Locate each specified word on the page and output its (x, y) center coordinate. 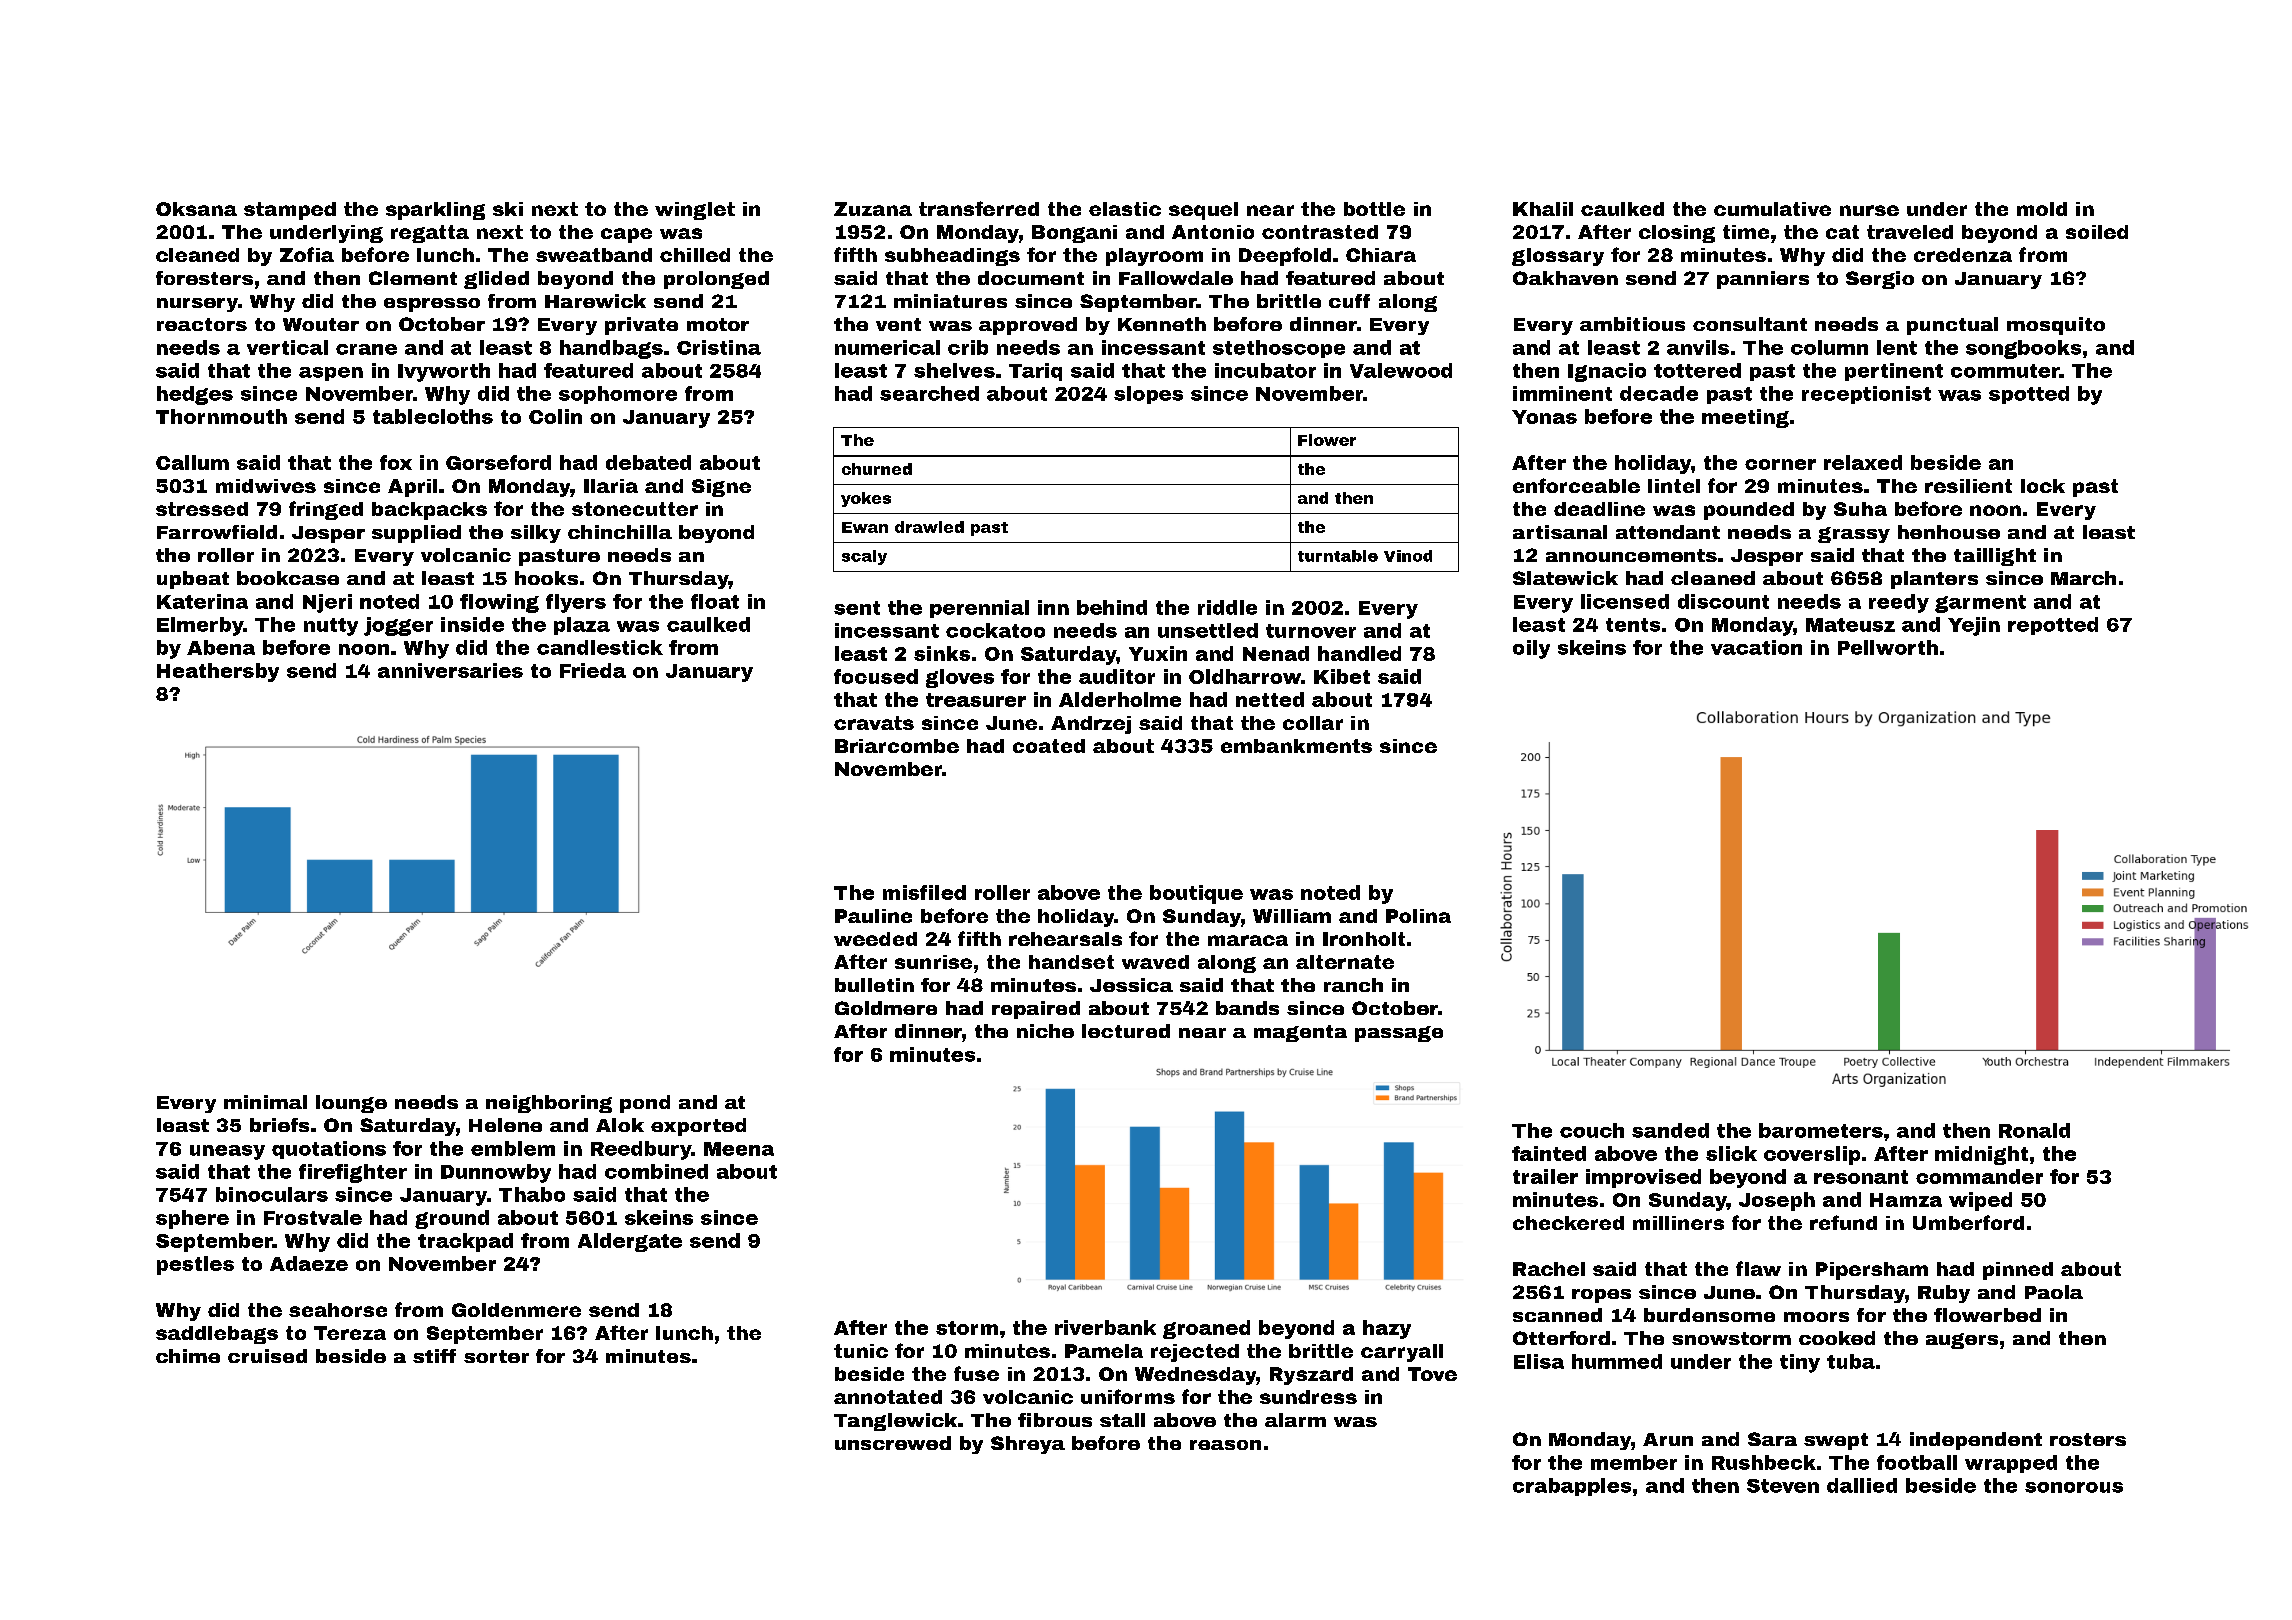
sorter (496, 1356)
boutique (1196, 894)
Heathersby (218, 672)
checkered (1568, 1223)
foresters (204, 278)
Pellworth (1888, 647)
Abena (221, 647)
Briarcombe (897, 746)
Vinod (1408, 556)
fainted (1549, 1153)
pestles (195, 1265)
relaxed (1863, 462)
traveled (1910, 232)
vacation (1756, 647)
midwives (266, 486)
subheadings (952, 257)
